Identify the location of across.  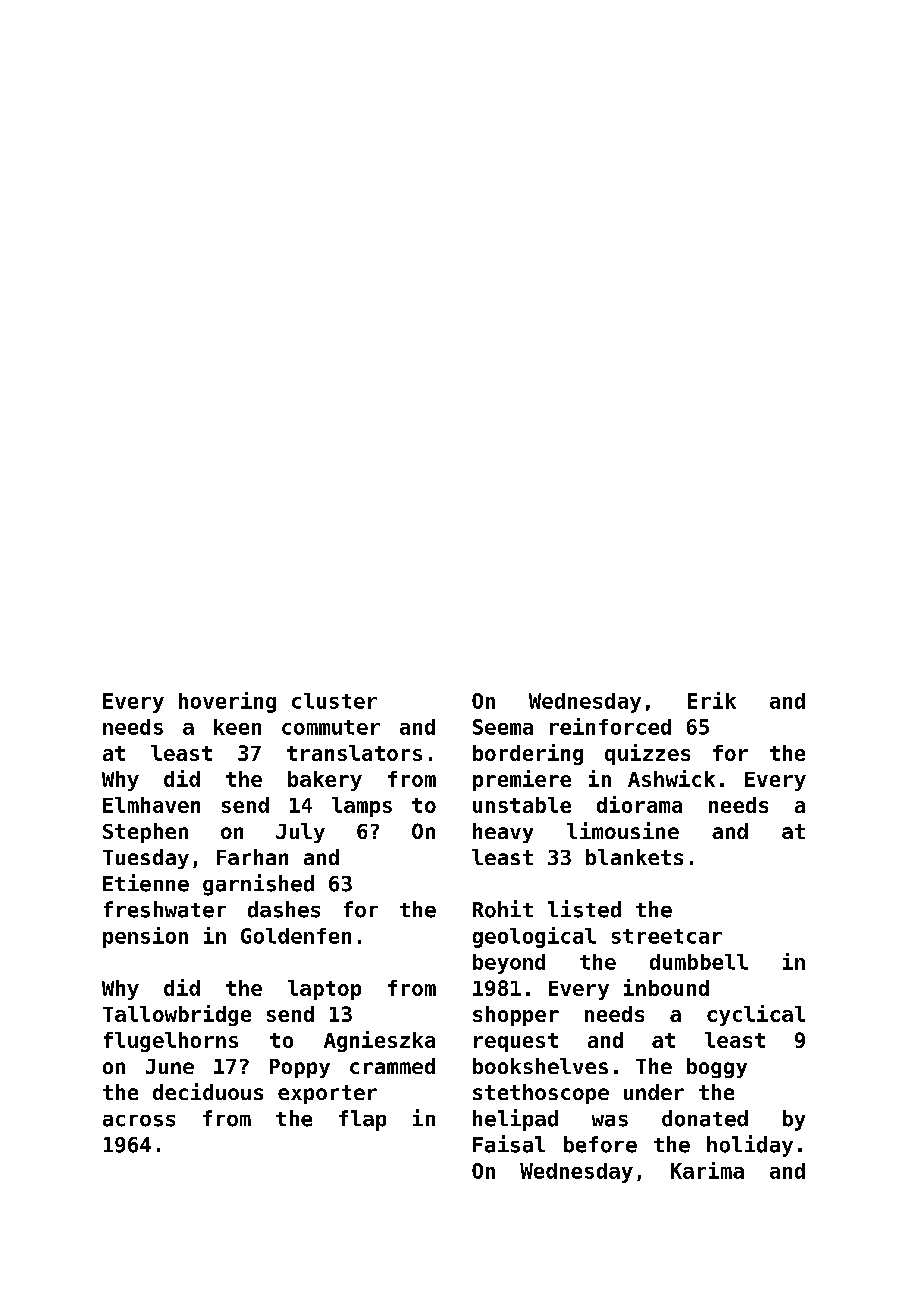
(139, 1121).
